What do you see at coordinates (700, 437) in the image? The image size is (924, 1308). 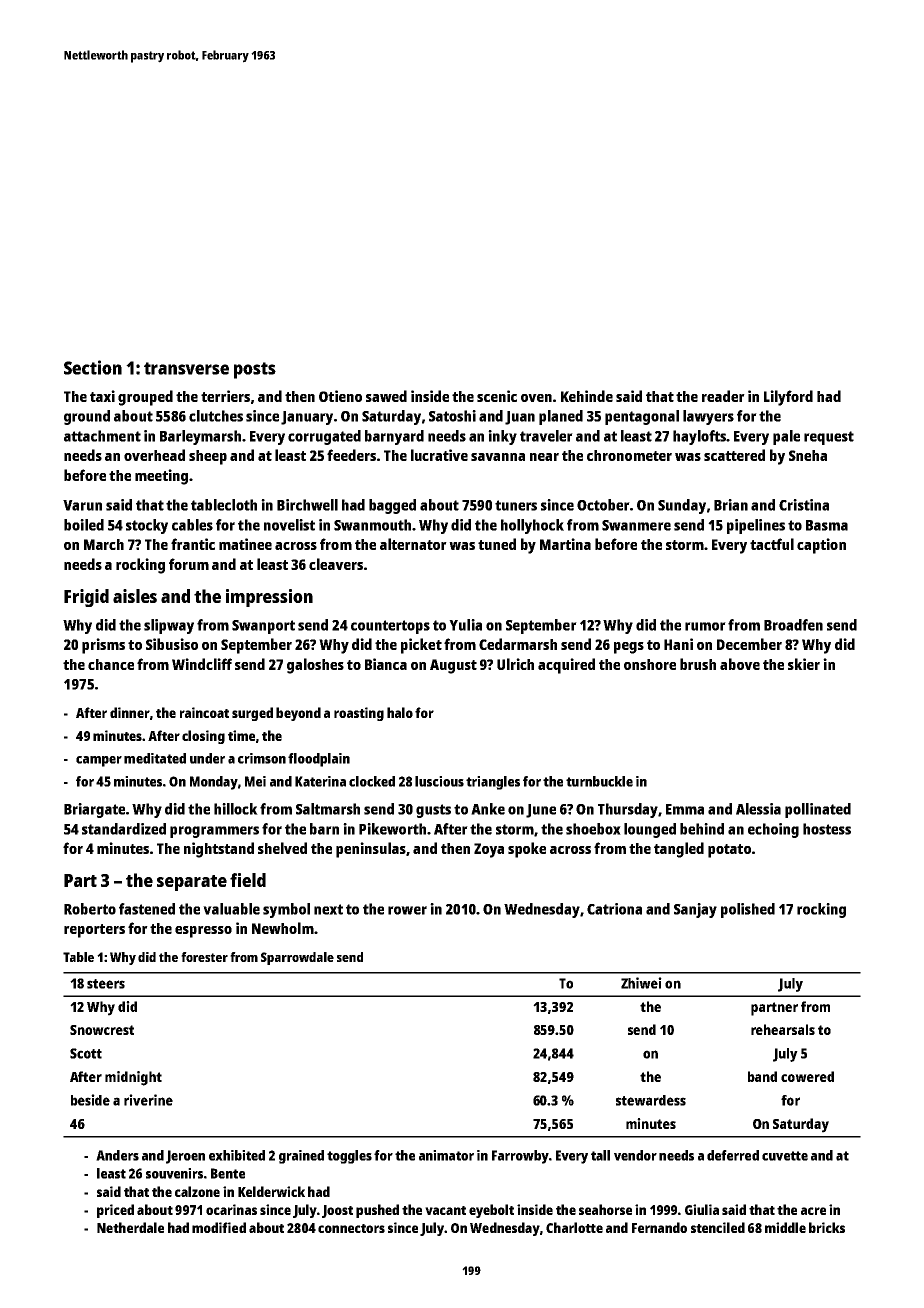 I see `haylofts` at bounding box center [700, 437].
